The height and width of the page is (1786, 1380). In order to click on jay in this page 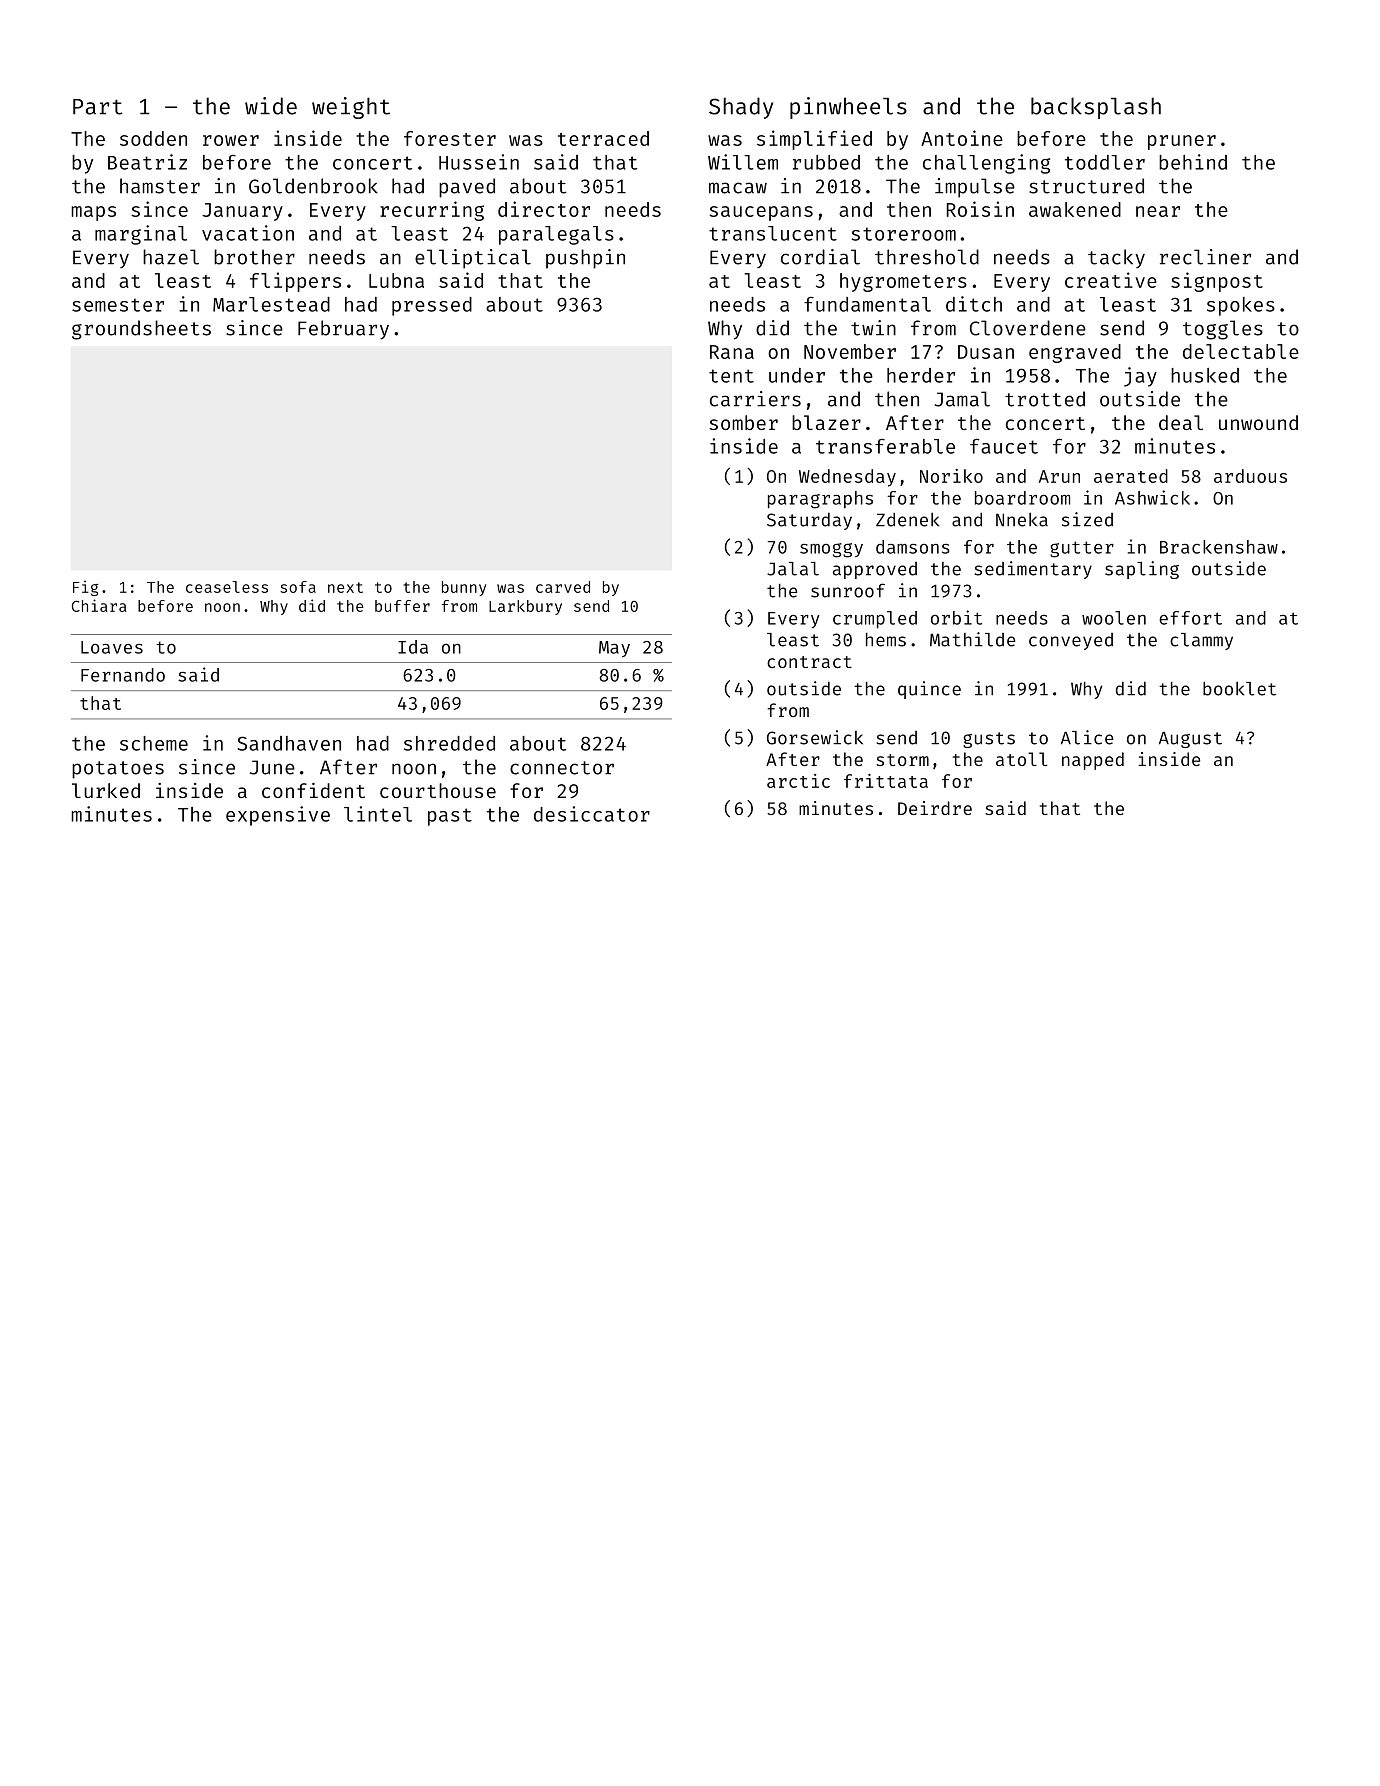, I will do `click(1140, 377)`.
